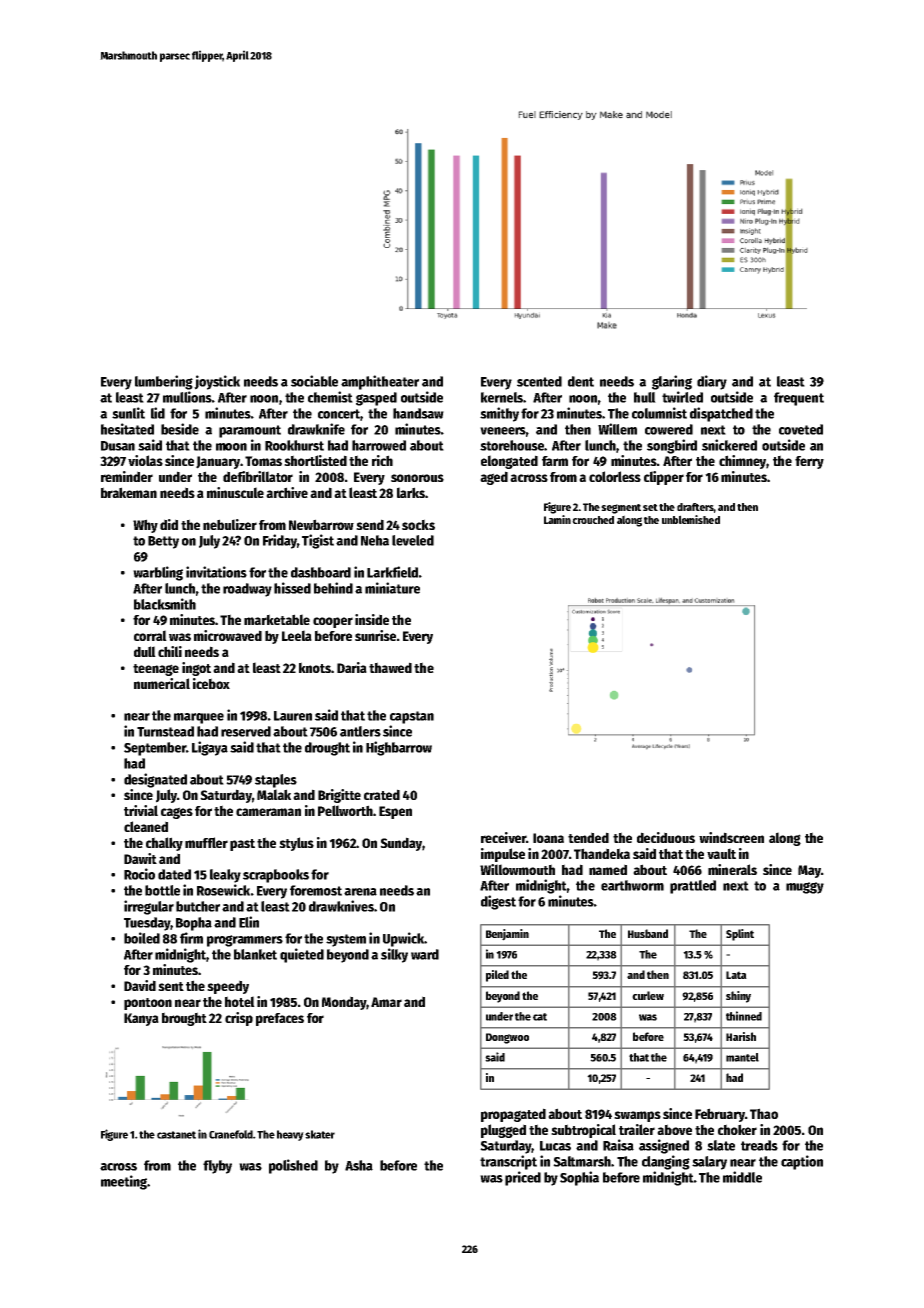 The image size is (924, 1308). I want to click on dent, so click(581, 381).
